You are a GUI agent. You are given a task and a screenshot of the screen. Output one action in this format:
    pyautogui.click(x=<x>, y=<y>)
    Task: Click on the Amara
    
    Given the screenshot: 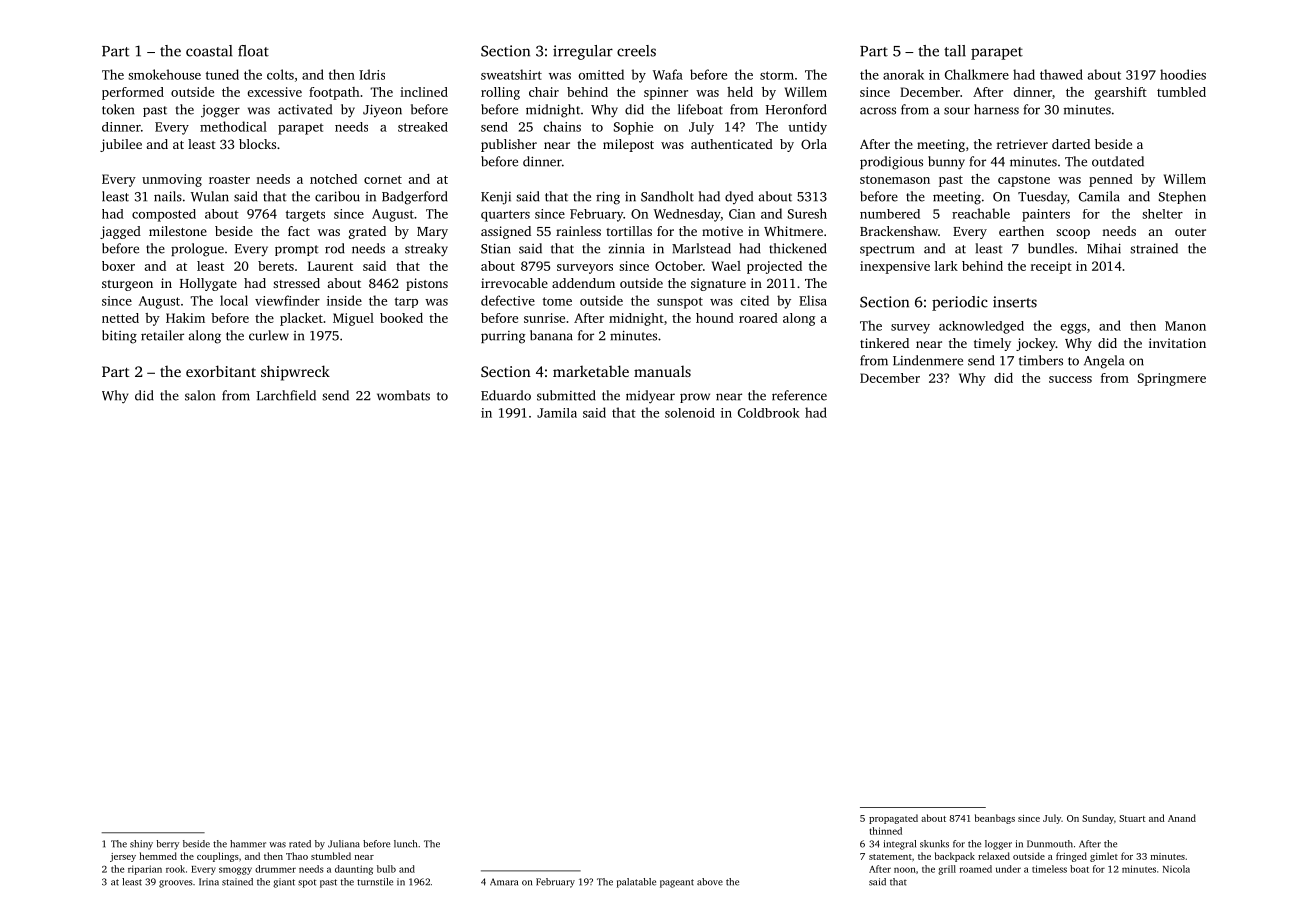 What is the action you would take?
    pyautogui.click(x=504, y=882)
